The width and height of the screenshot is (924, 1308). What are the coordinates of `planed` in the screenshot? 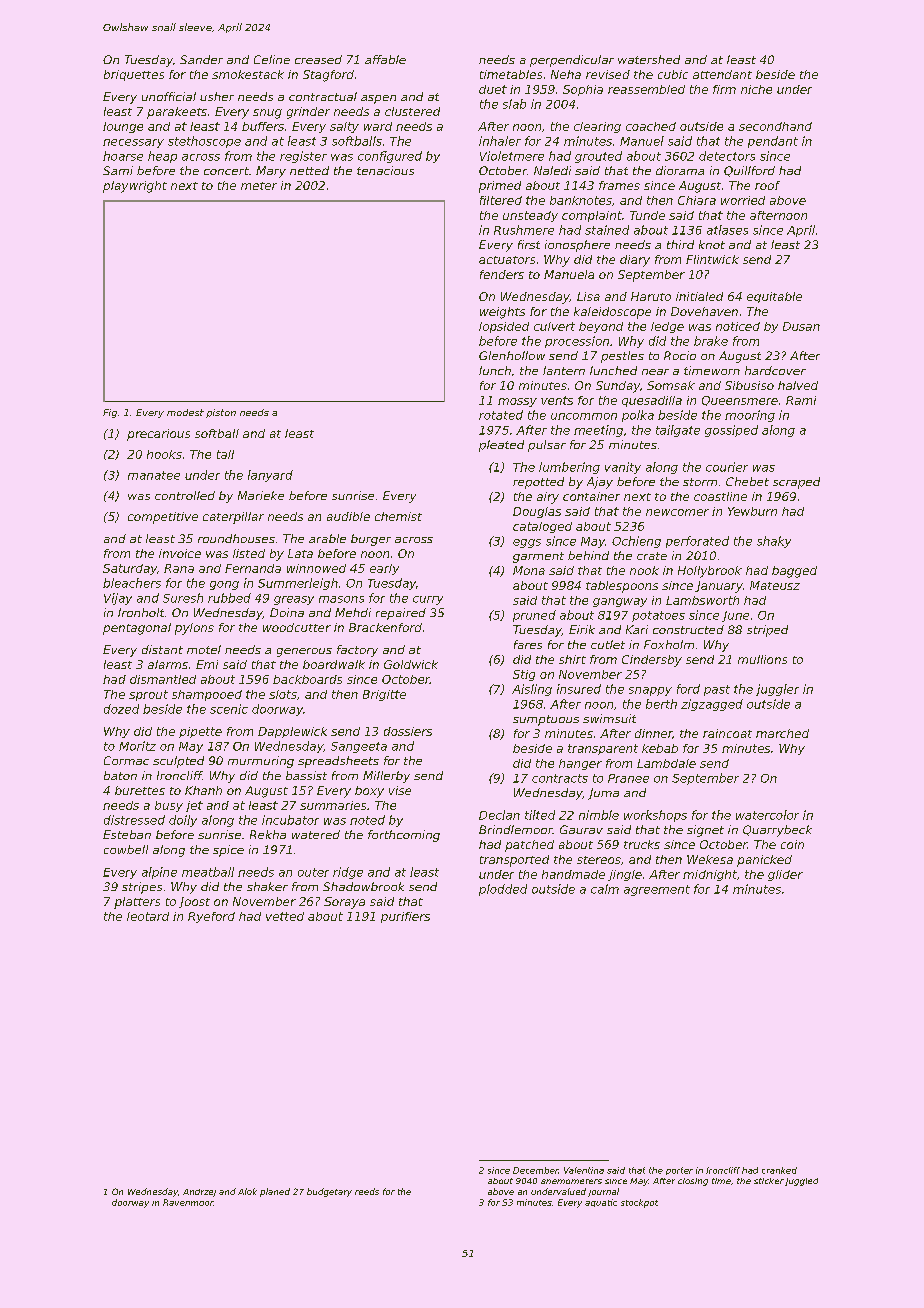 It's located at (275, 1192).
